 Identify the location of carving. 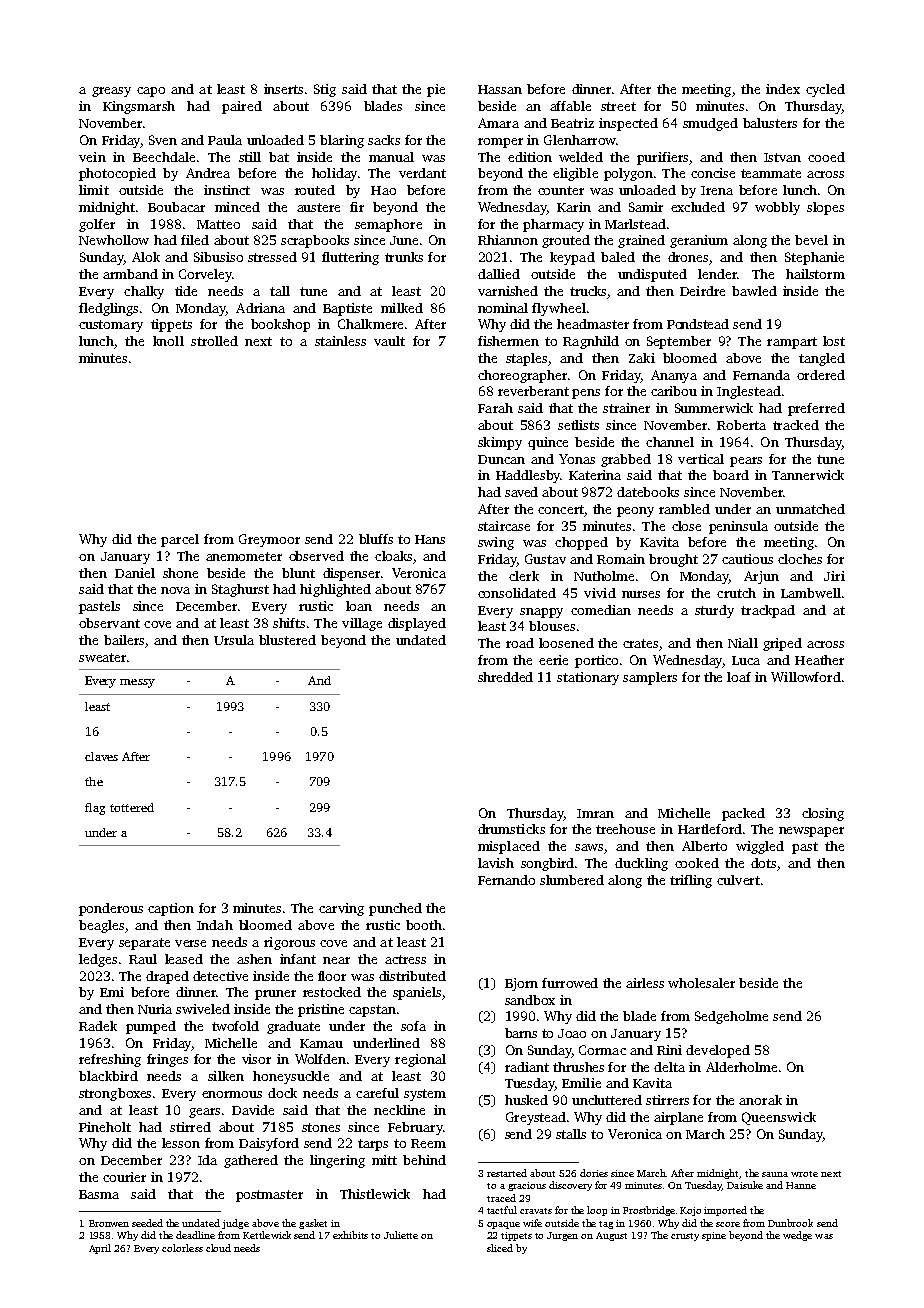
(341, 909).
